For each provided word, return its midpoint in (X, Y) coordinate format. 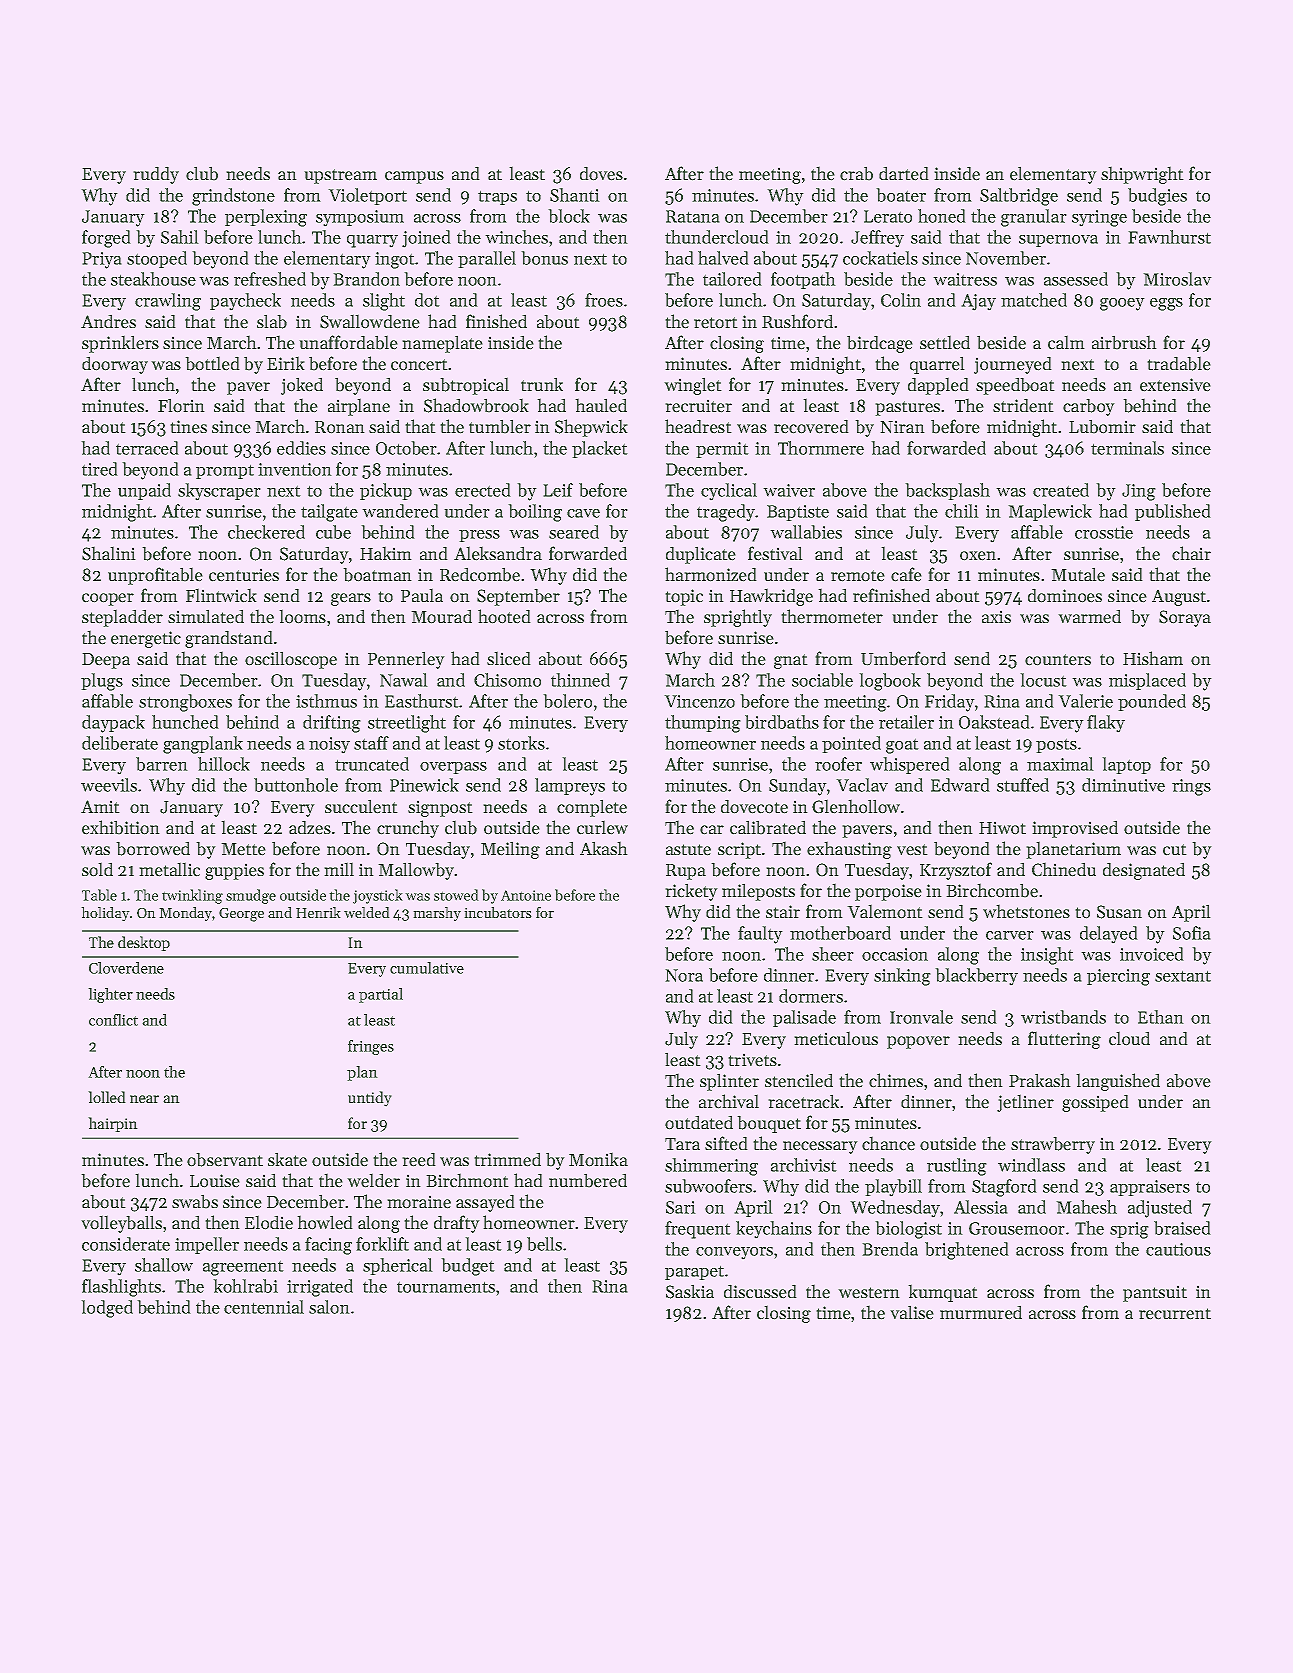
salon (329, 1307)
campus (414, 177)
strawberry (1053, 1145)
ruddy (156, 175)
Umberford (903, 658)
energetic (146, 639)
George (241, 915)
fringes (371, 1047)
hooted (504, 616)
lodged (107, 1309)
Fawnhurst (1169, 237)
